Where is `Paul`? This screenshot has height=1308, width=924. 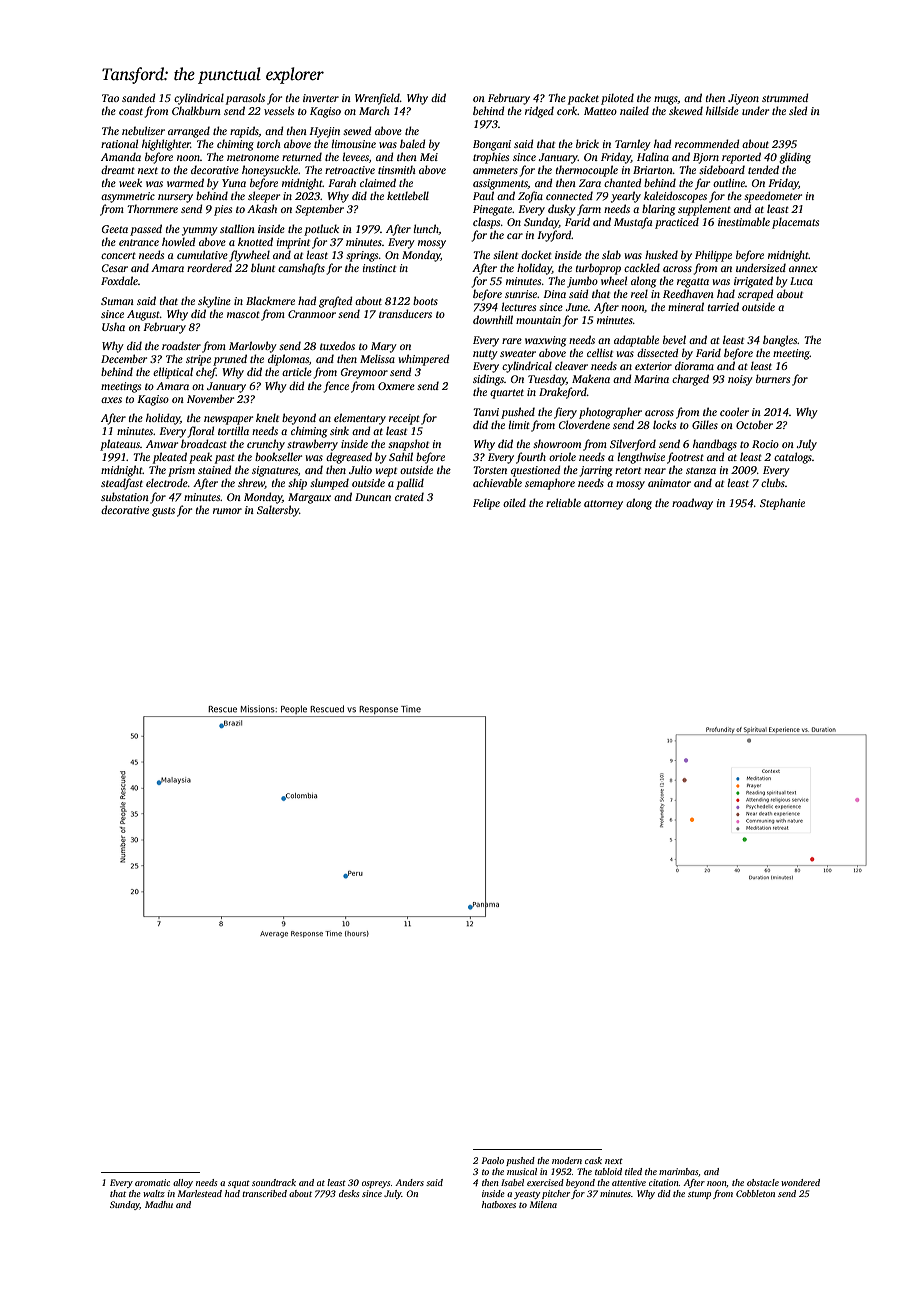 Paul is located at coordinates (483, 195).
